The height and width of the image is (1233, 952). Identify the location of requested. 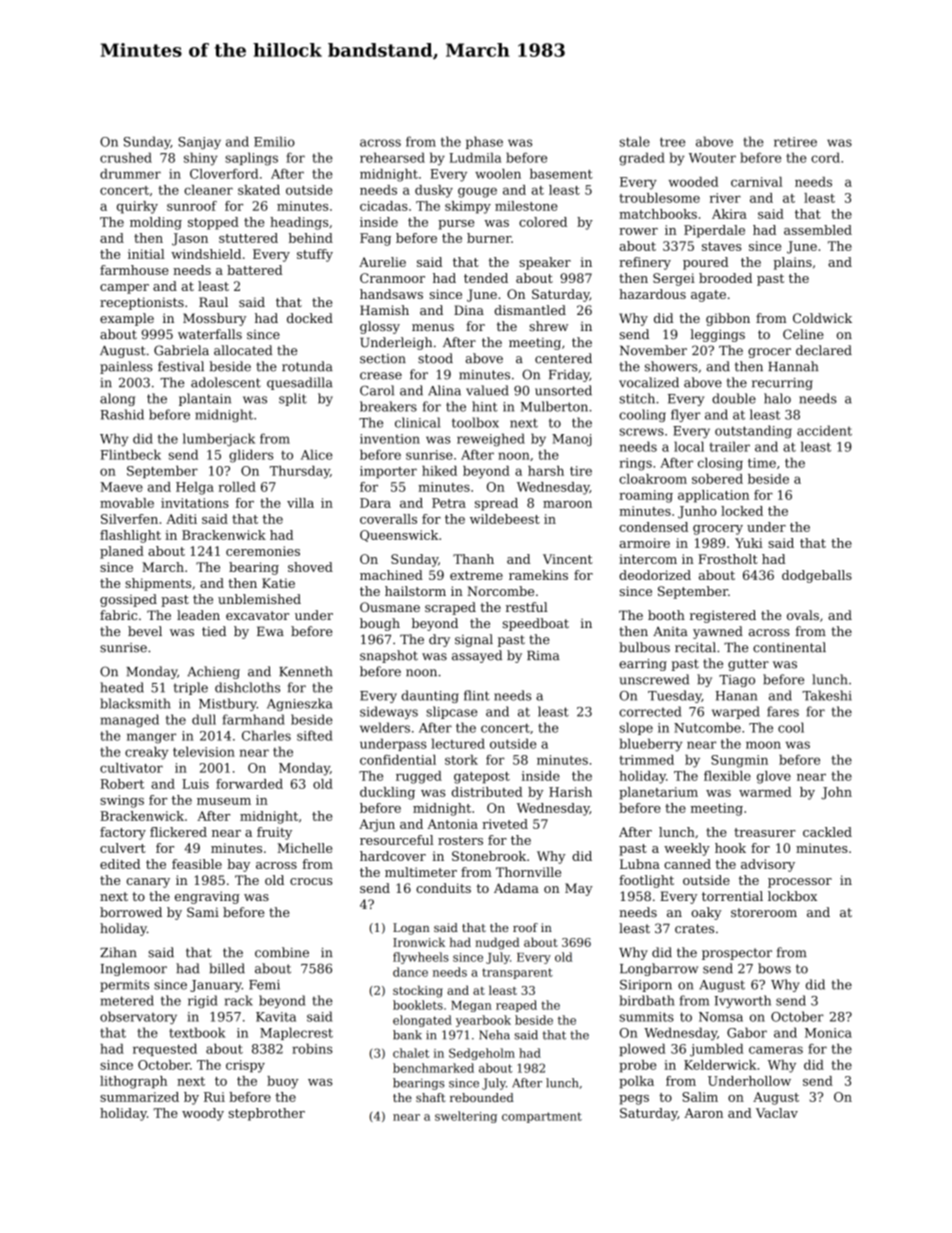
(165, 1049).
